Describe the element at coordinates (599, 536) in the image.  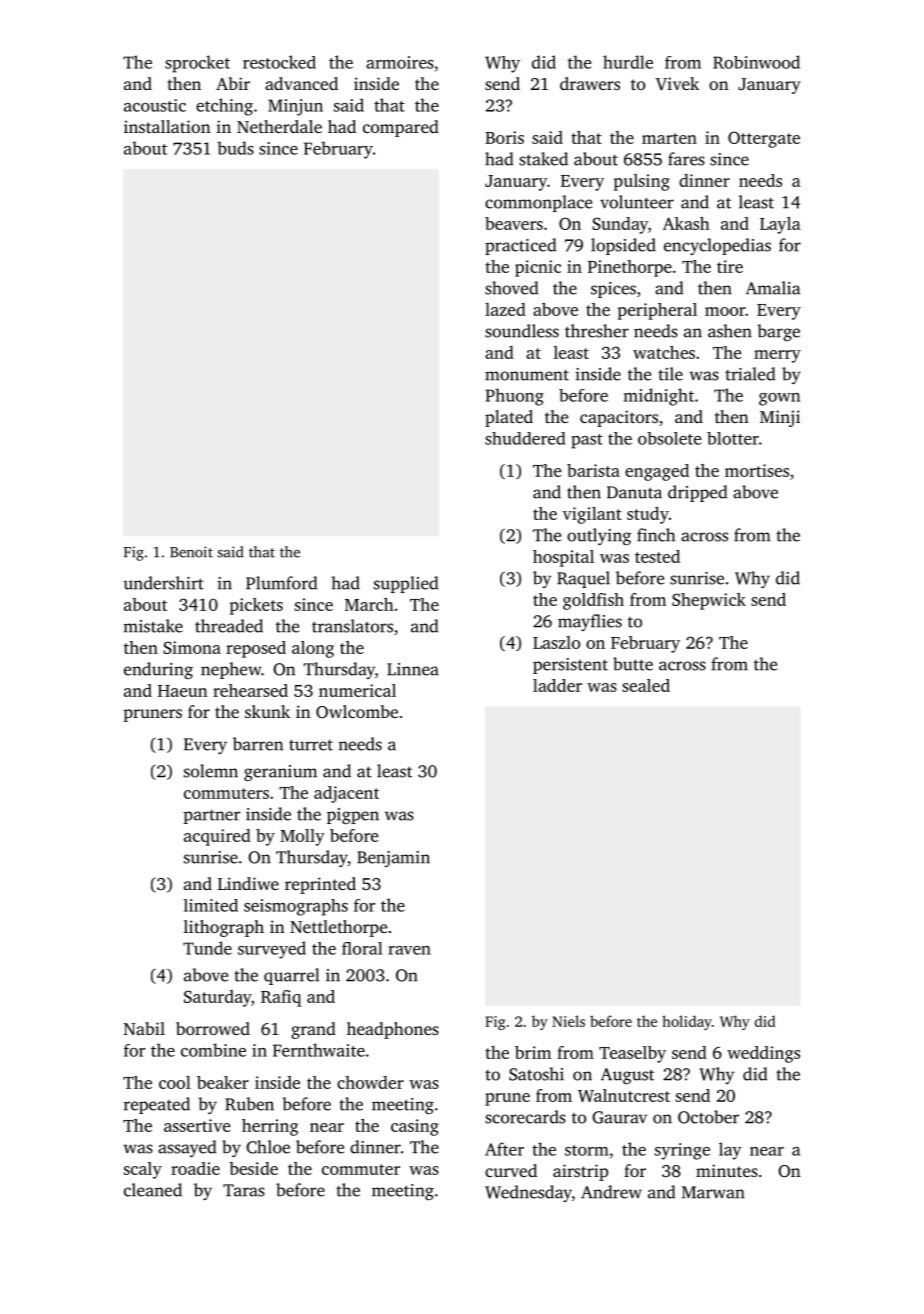
I see `outlying` at that location.
